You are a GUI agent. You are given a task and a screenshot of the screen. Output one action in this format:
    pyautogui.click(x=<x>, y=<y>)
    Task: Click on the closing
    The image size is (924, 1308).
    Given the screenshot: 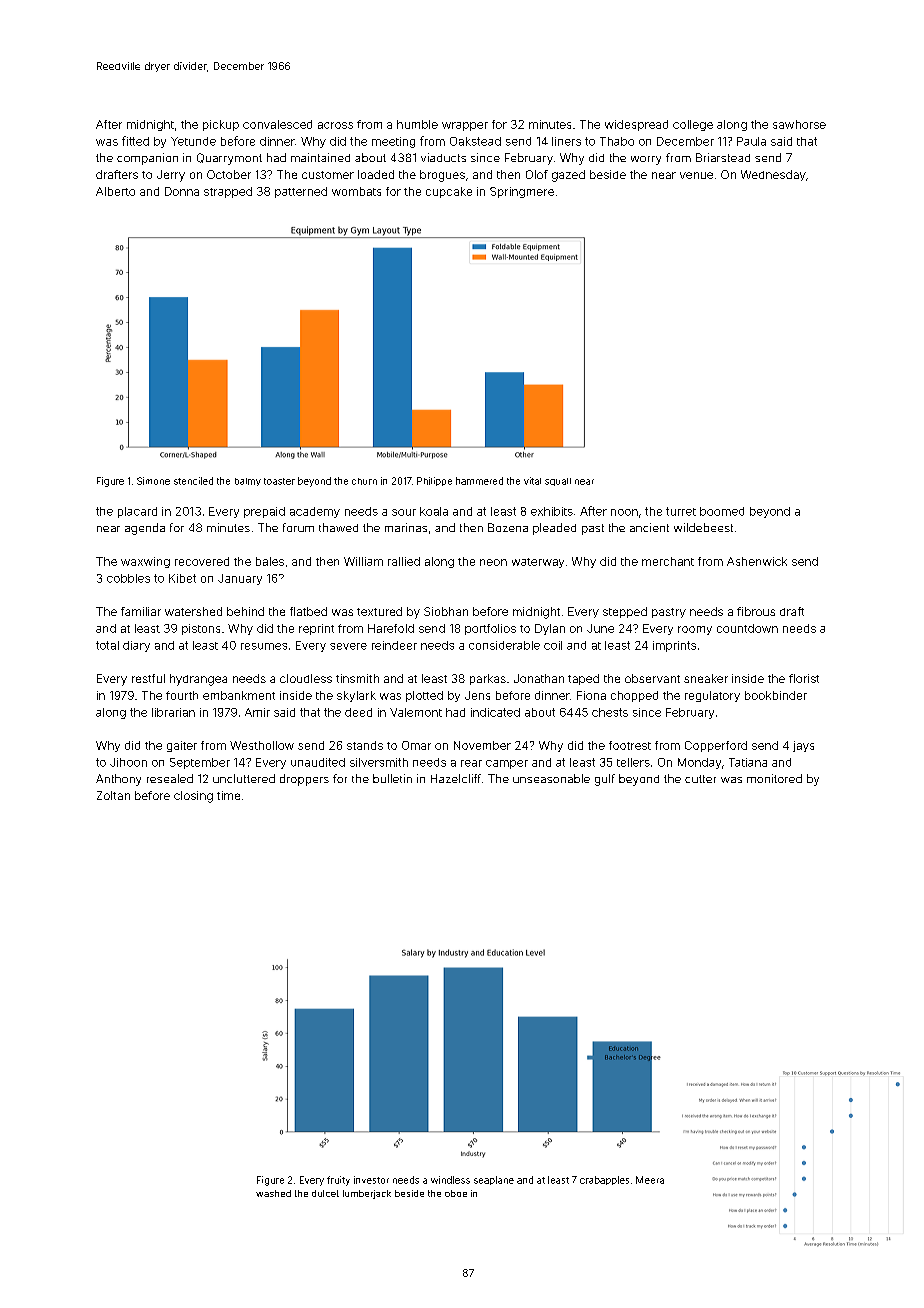 What is the action you would take?
    pyautogui.click(x=193, y=797)
